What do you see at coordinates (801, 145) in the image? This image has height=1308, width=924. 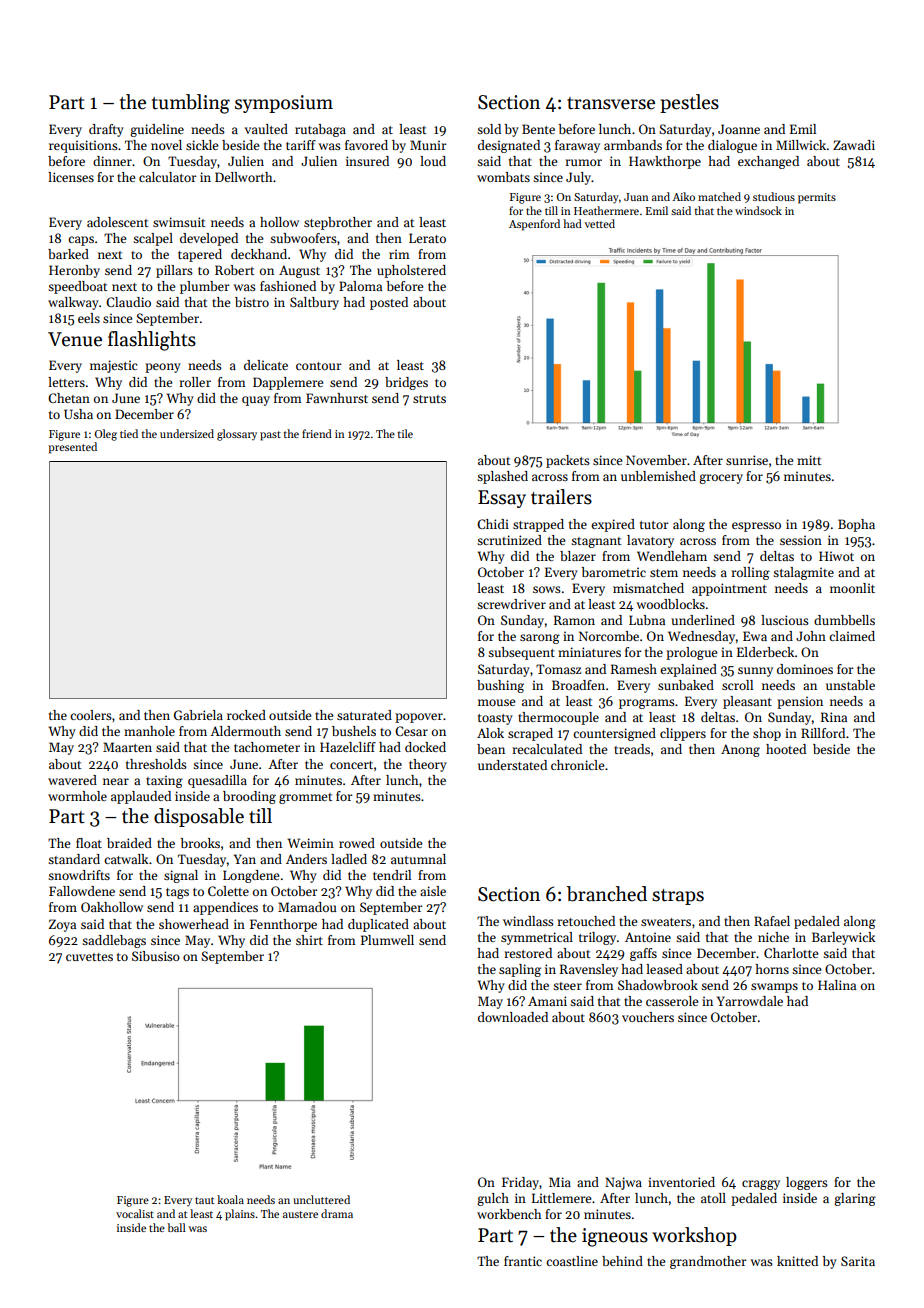 I see `Millwick` at bounding box center [801, 145].
